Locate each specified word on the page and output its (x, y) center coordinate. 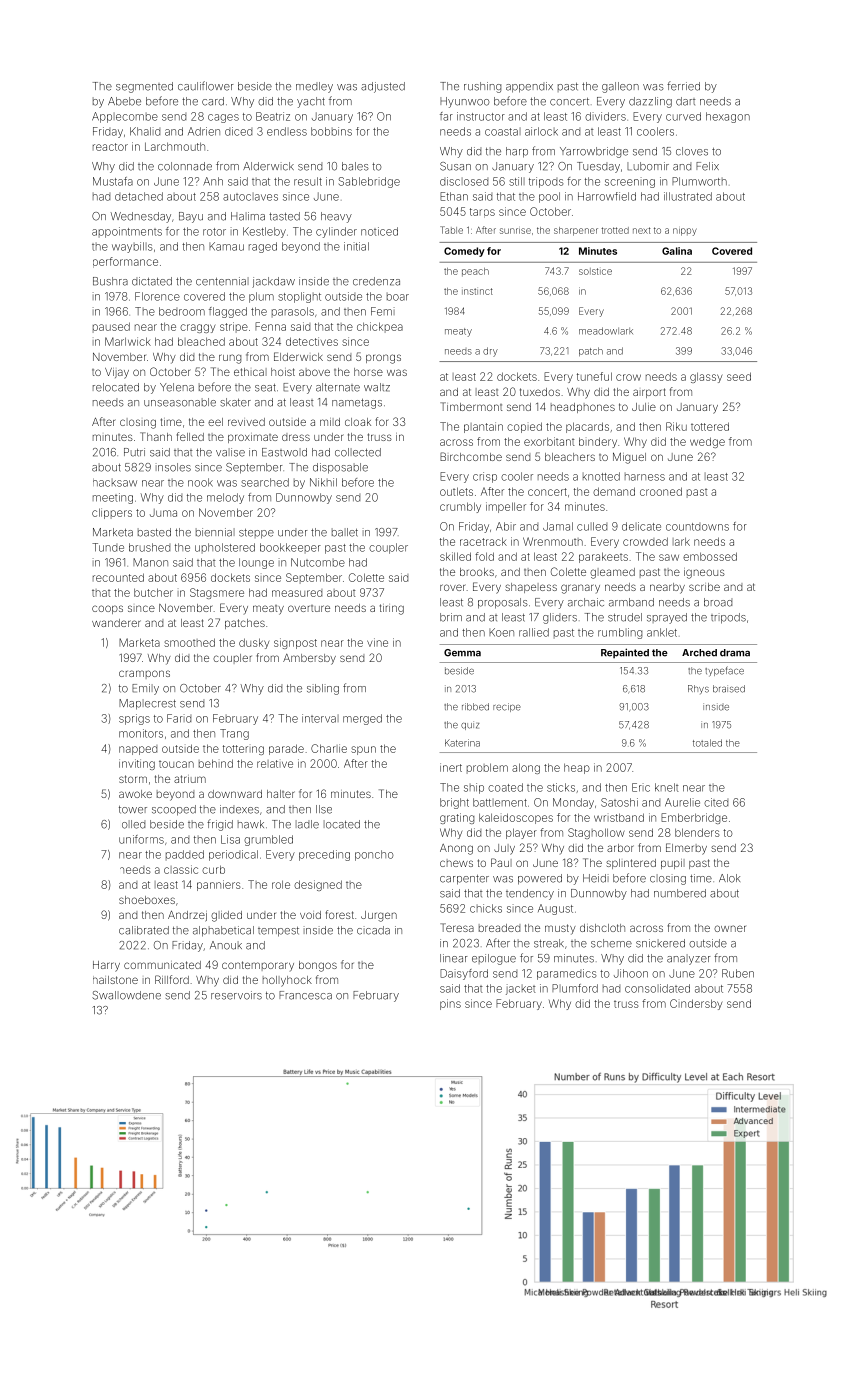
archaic (586, 602)
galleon (620, 87)
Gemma (462, 653)
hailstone (115, 980)
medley (314, 87)
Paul (501, 862)
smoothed (189, 642)
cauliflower (206, 86)
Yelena (177, 387)
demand (614, 491)
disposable (340, 468)
